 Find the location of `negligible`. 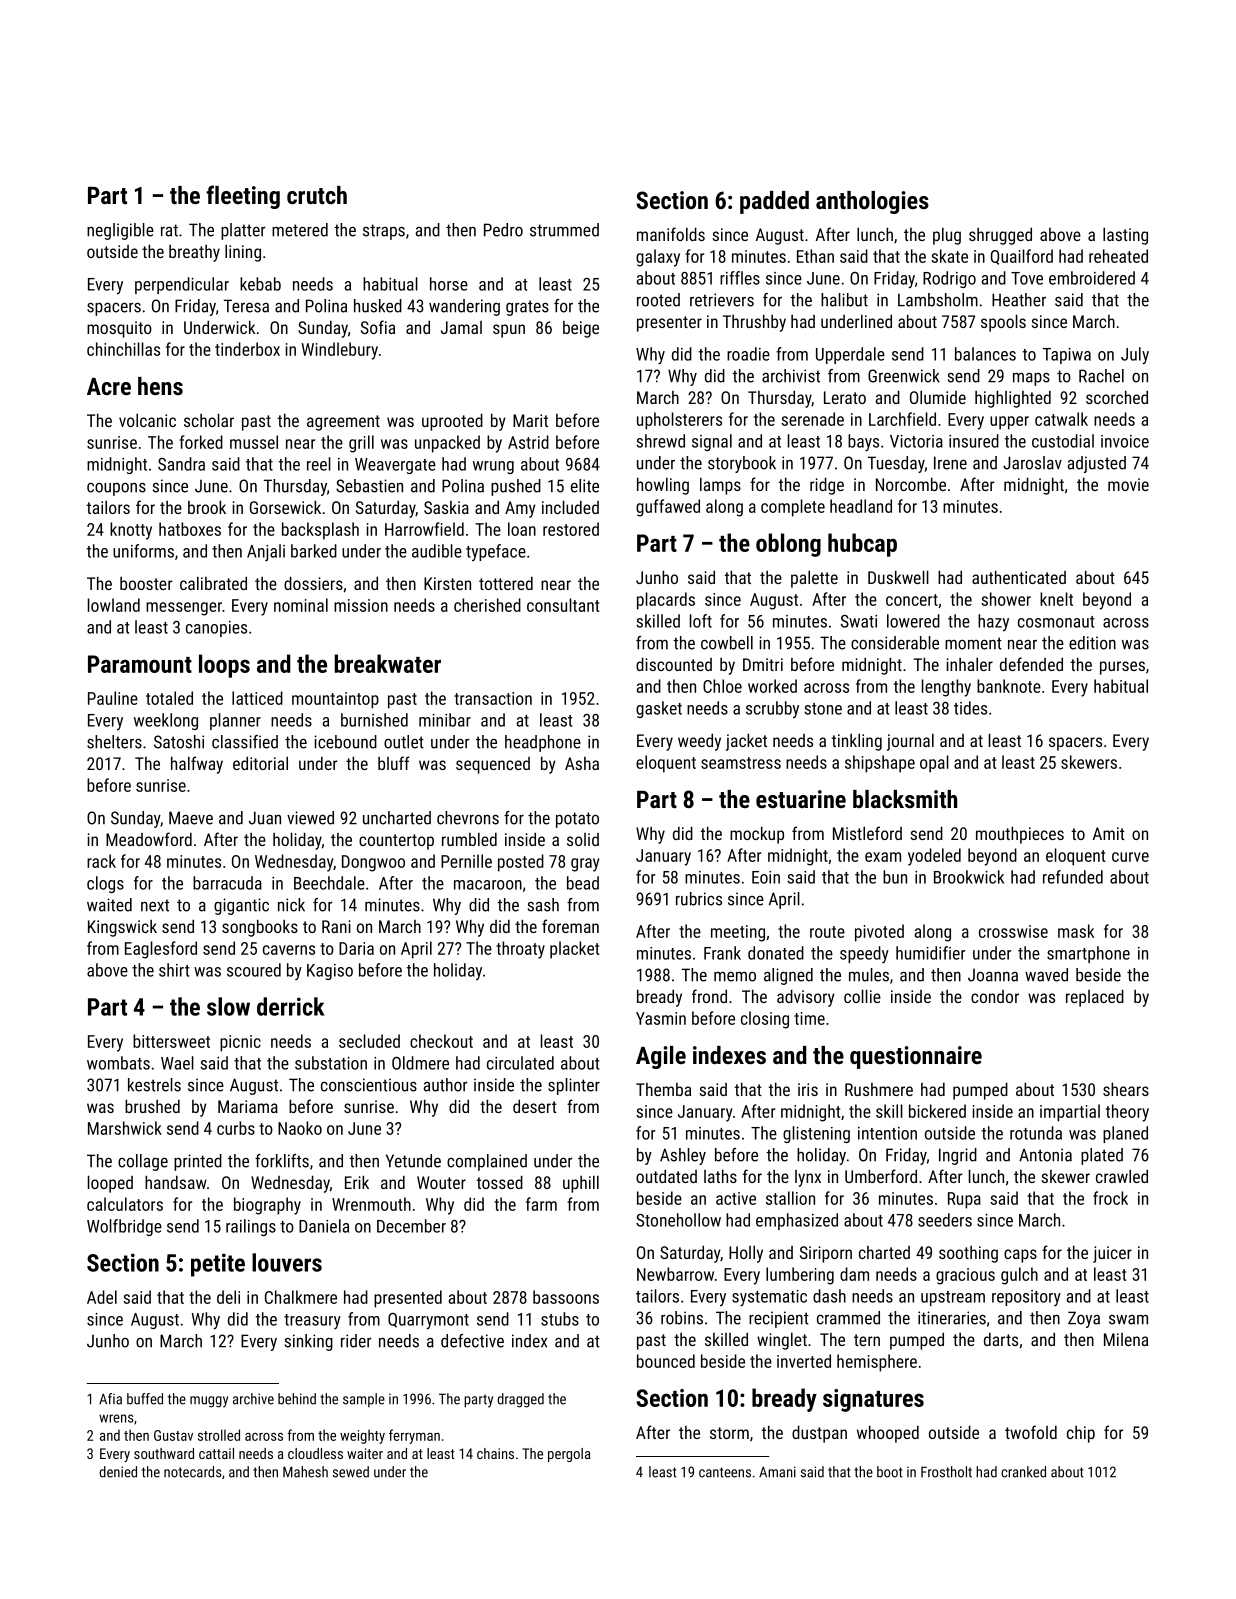

negligible is located at coordinates (120, 231).
